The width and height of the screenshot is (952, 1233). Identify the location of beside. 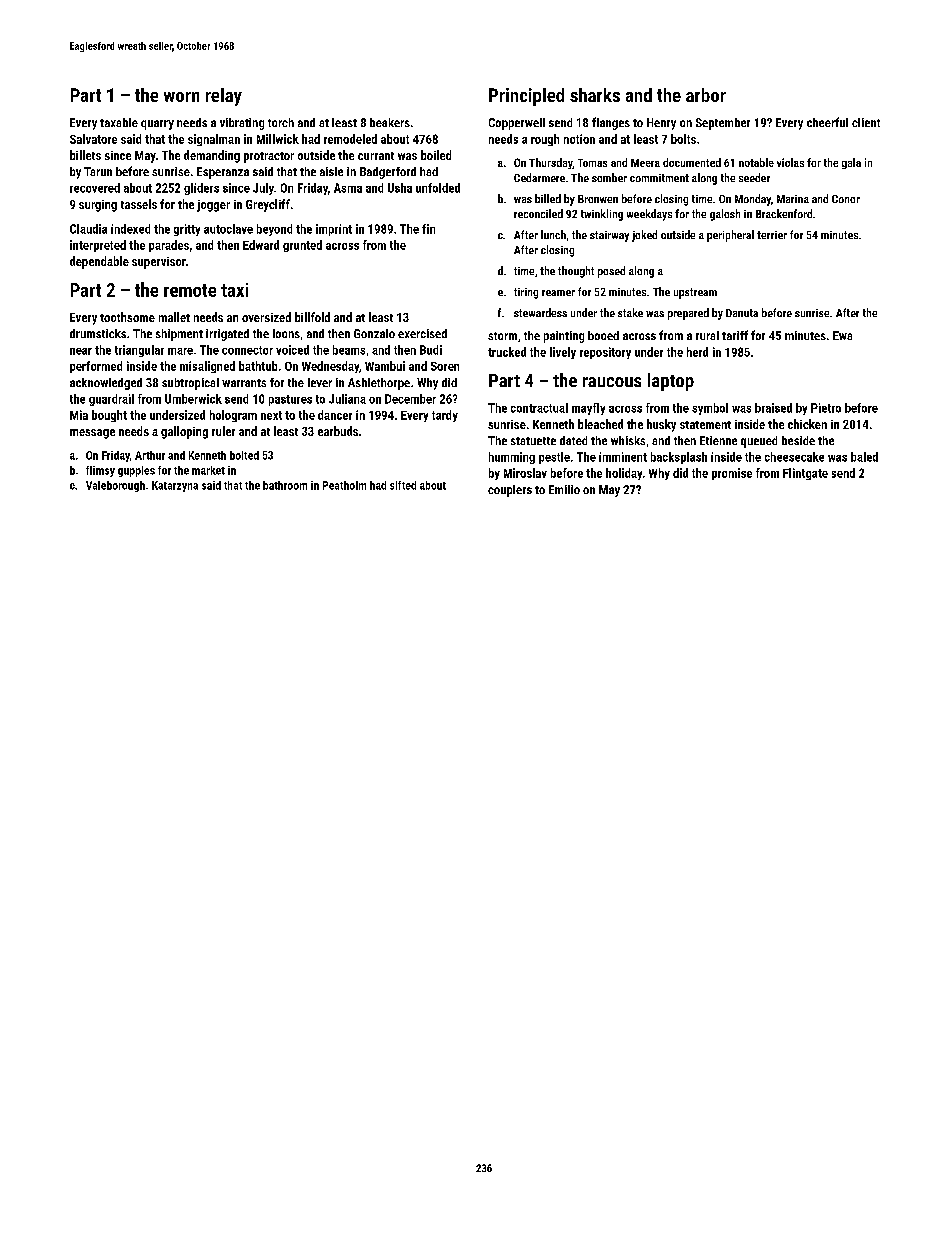
(798, 440).
